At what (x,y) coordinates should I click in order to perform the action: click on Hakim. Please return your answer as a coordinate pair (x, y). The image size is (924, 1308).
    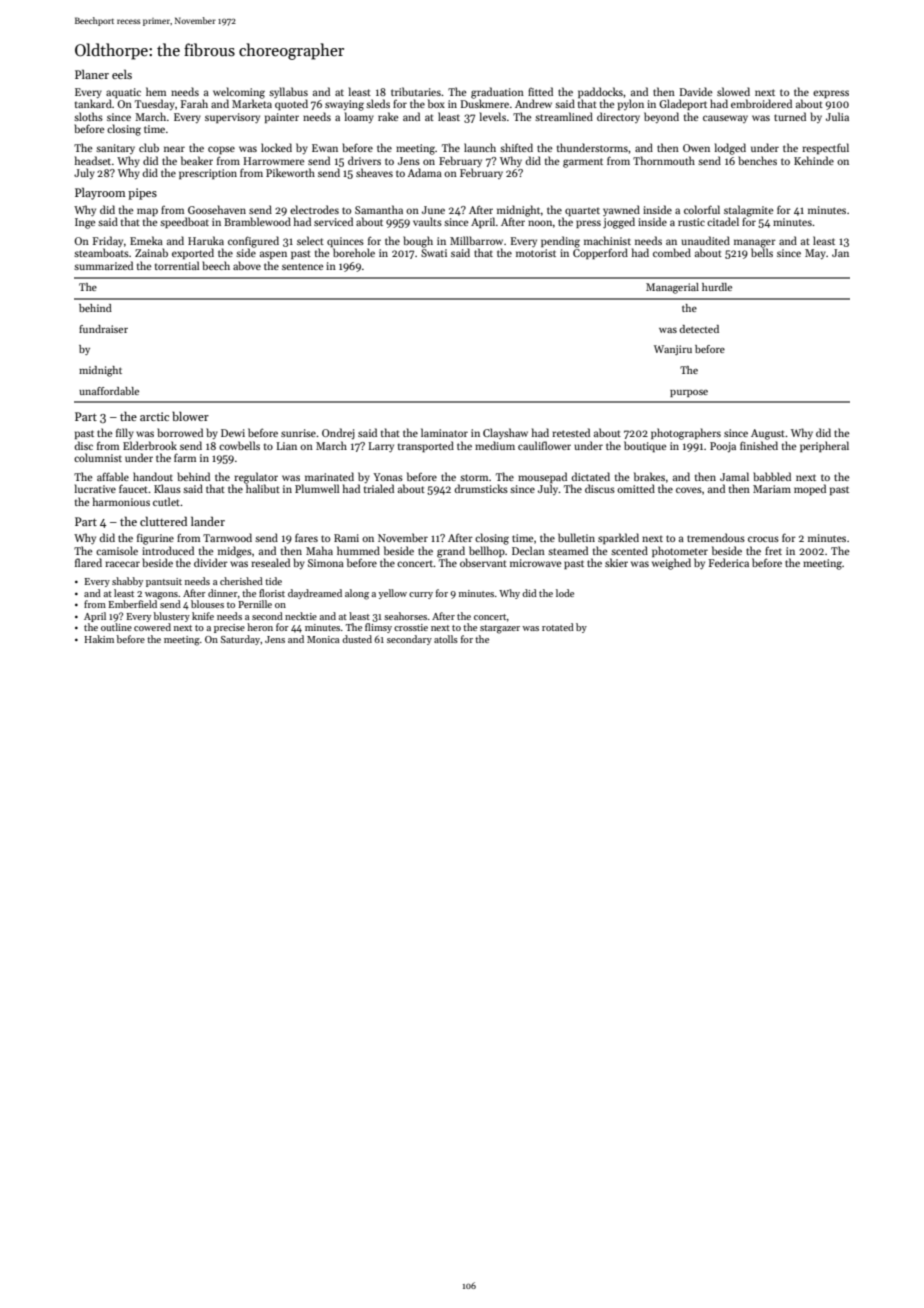
    Looking at the image, I should click on (99, 639).
